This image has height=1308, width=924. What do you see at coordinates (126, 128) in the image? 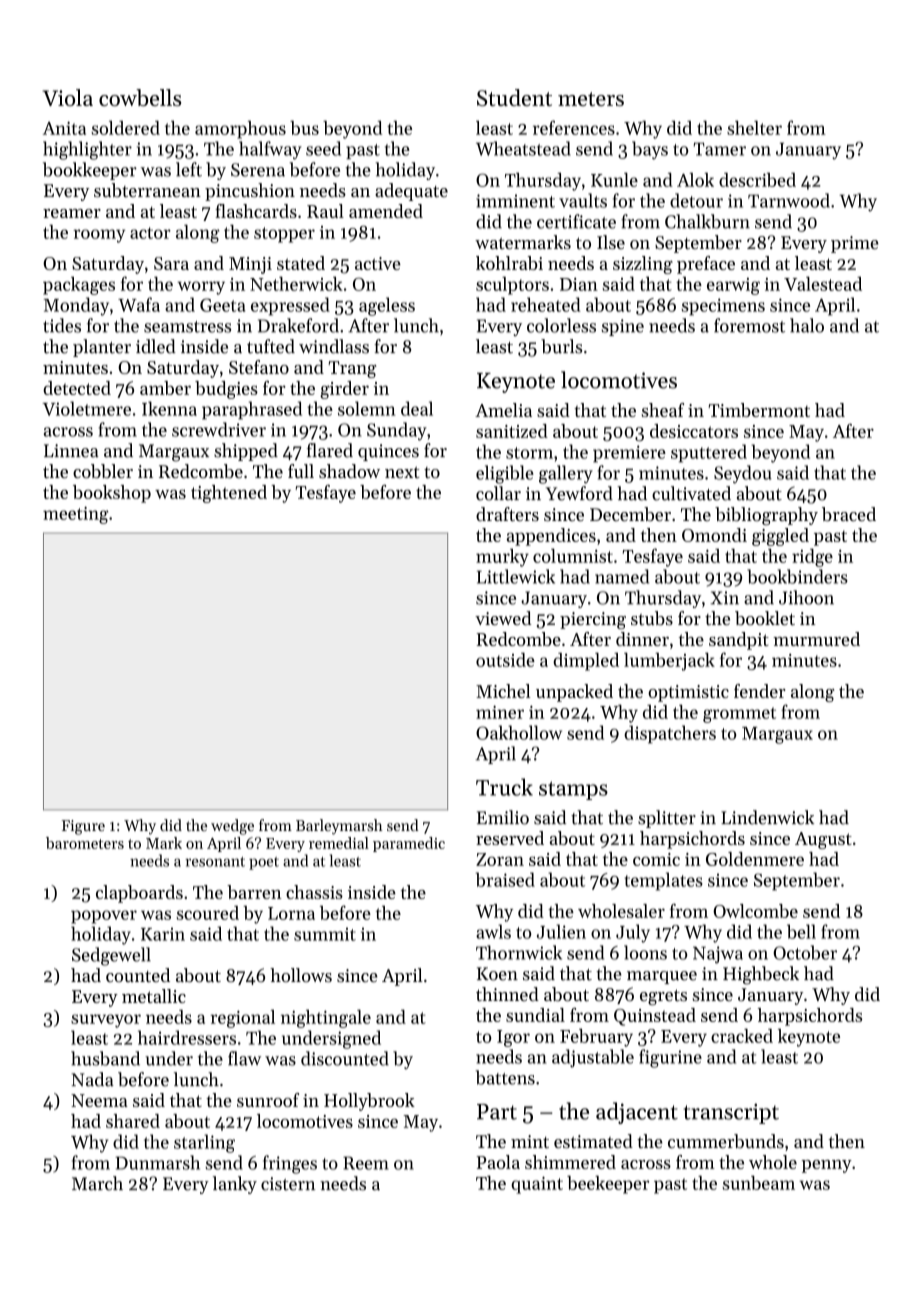
I see `soldered` at bounding box center [126, 128].
